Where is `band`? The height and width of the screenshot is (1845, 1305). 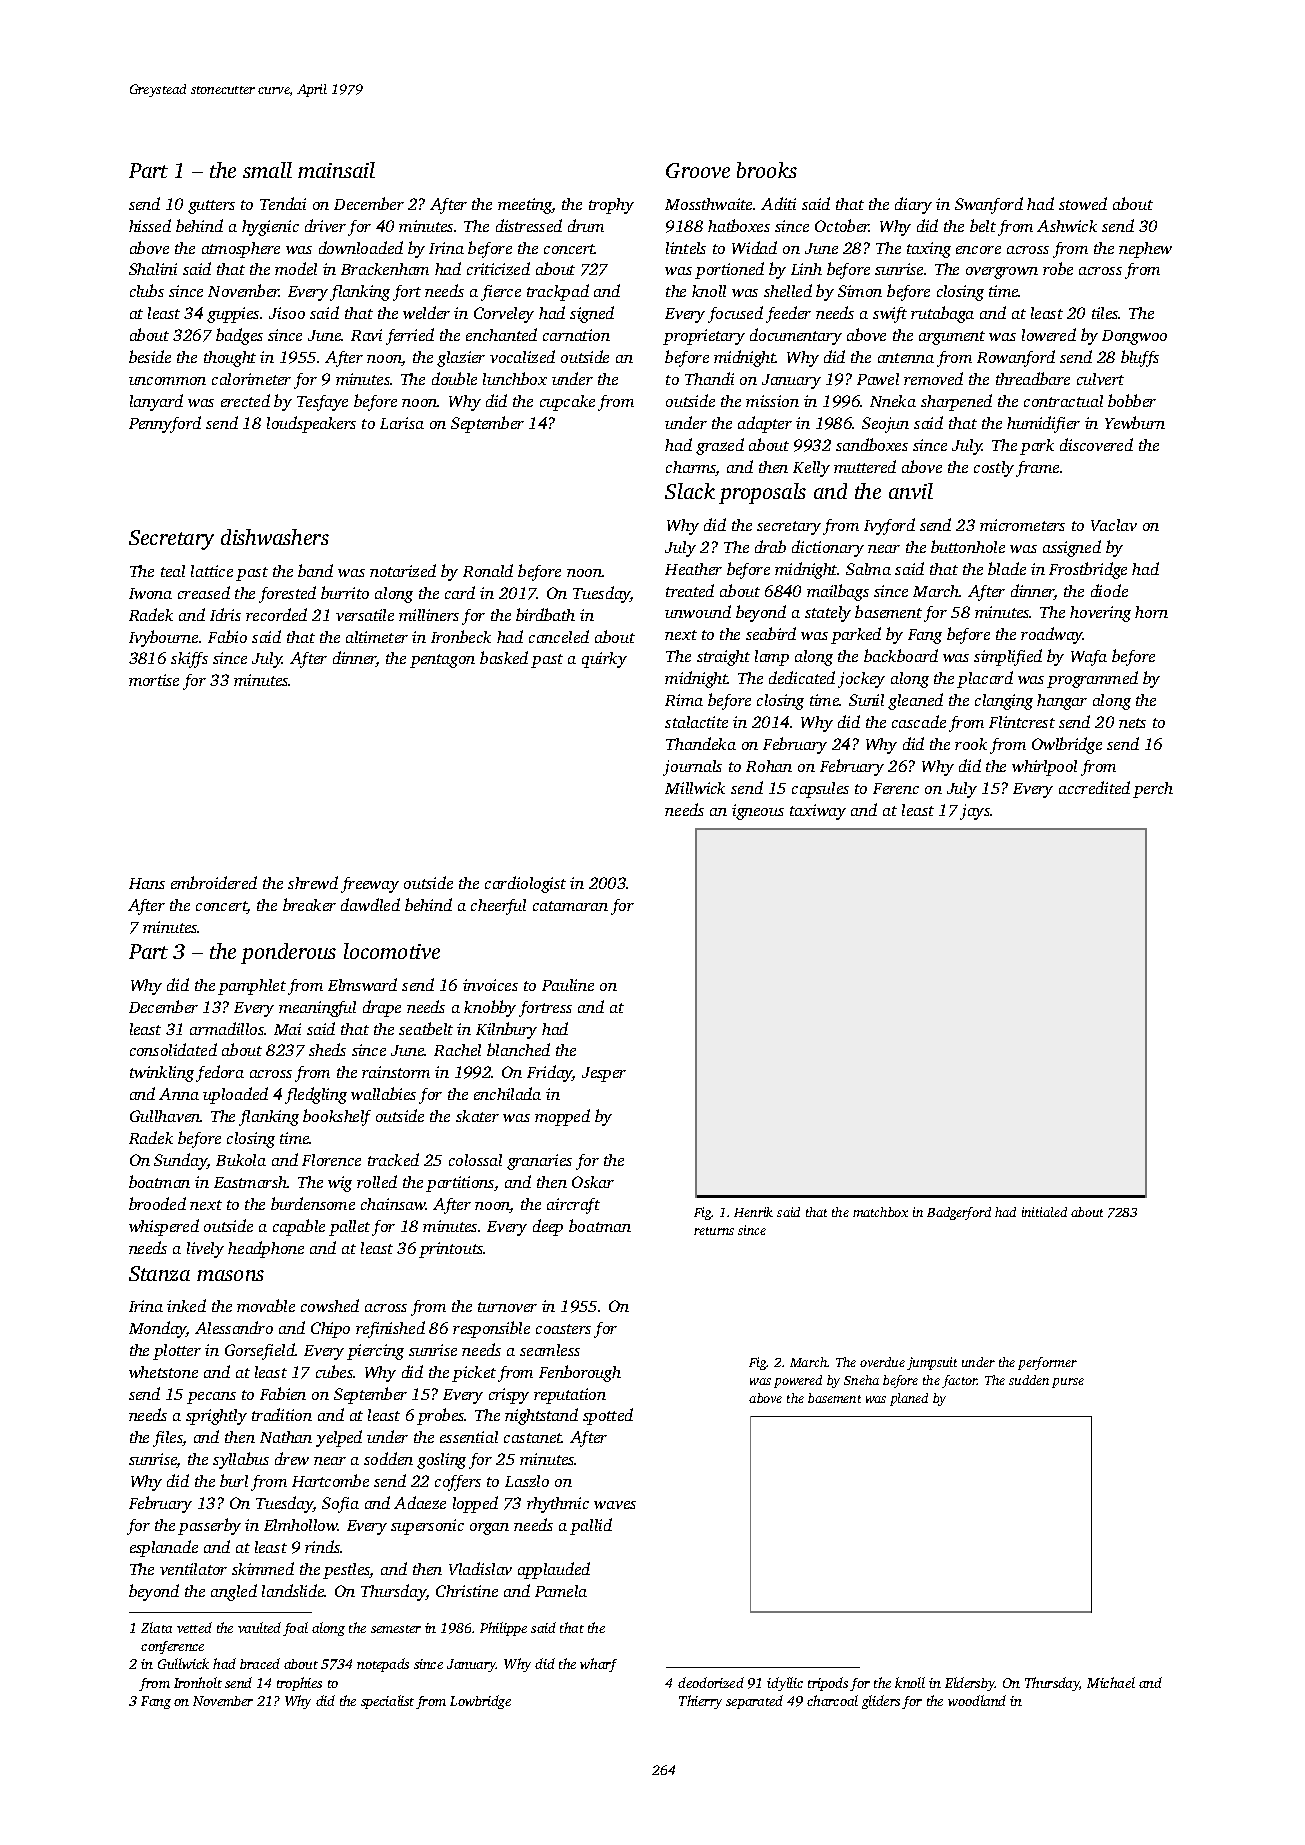
band is located at coordinates (315, 570).
